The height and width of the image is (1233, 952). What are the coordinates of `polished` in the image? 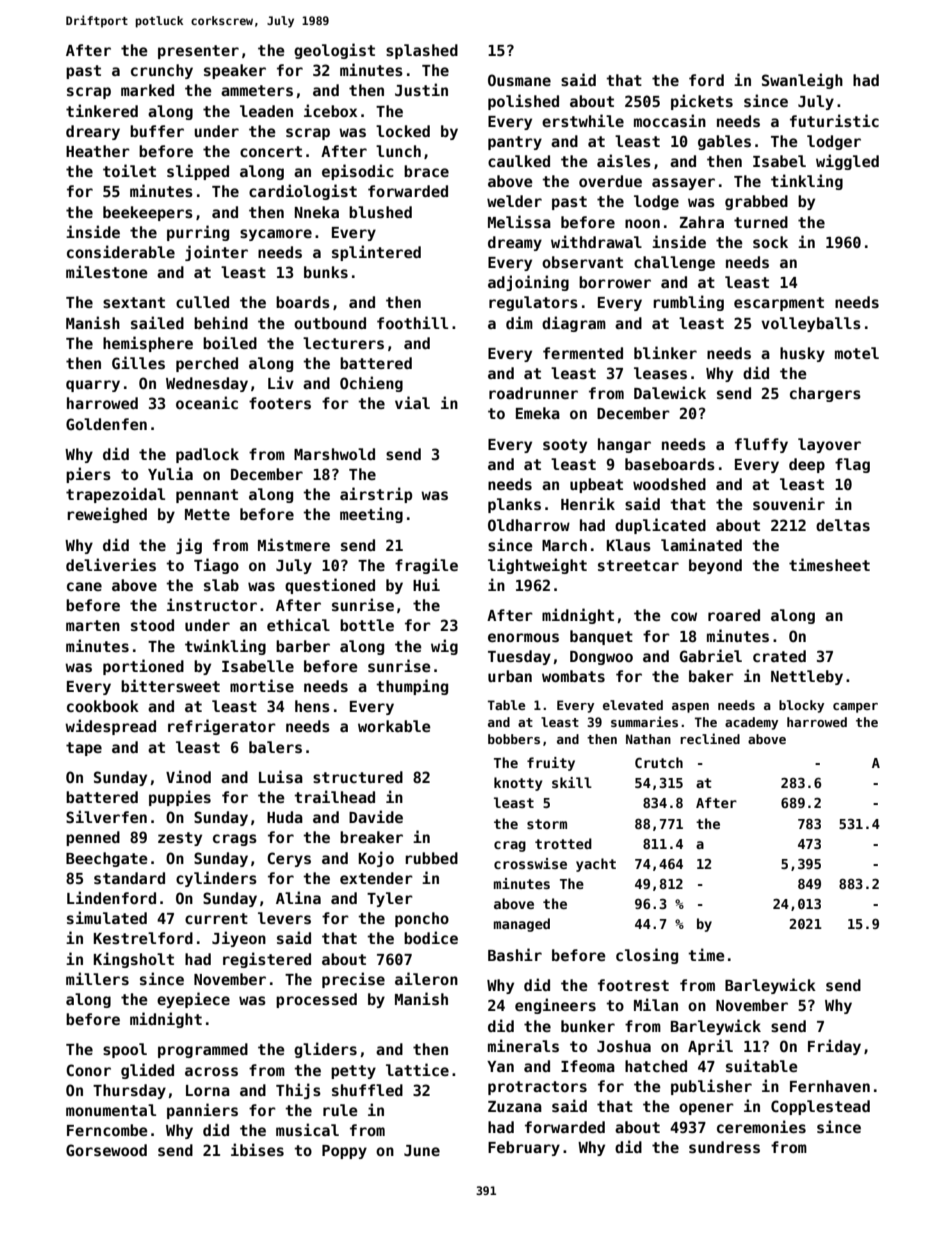 It's located at (523, 102).
